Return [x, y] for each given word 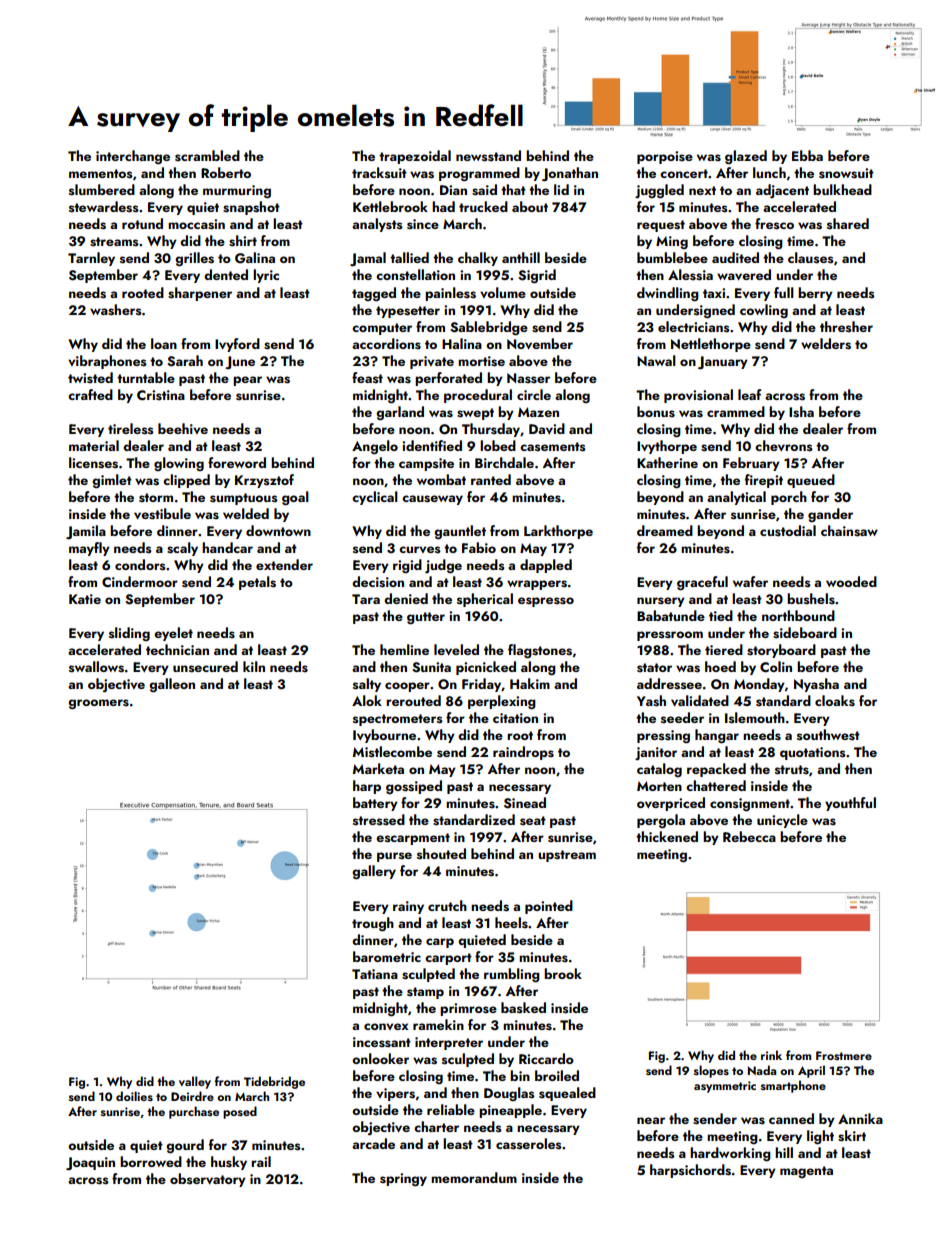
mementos [101, 174]
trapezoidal [415, 157]
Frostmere [844, 1055]
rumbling [512, 975]
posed [240, 1112]
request [661, 226]
